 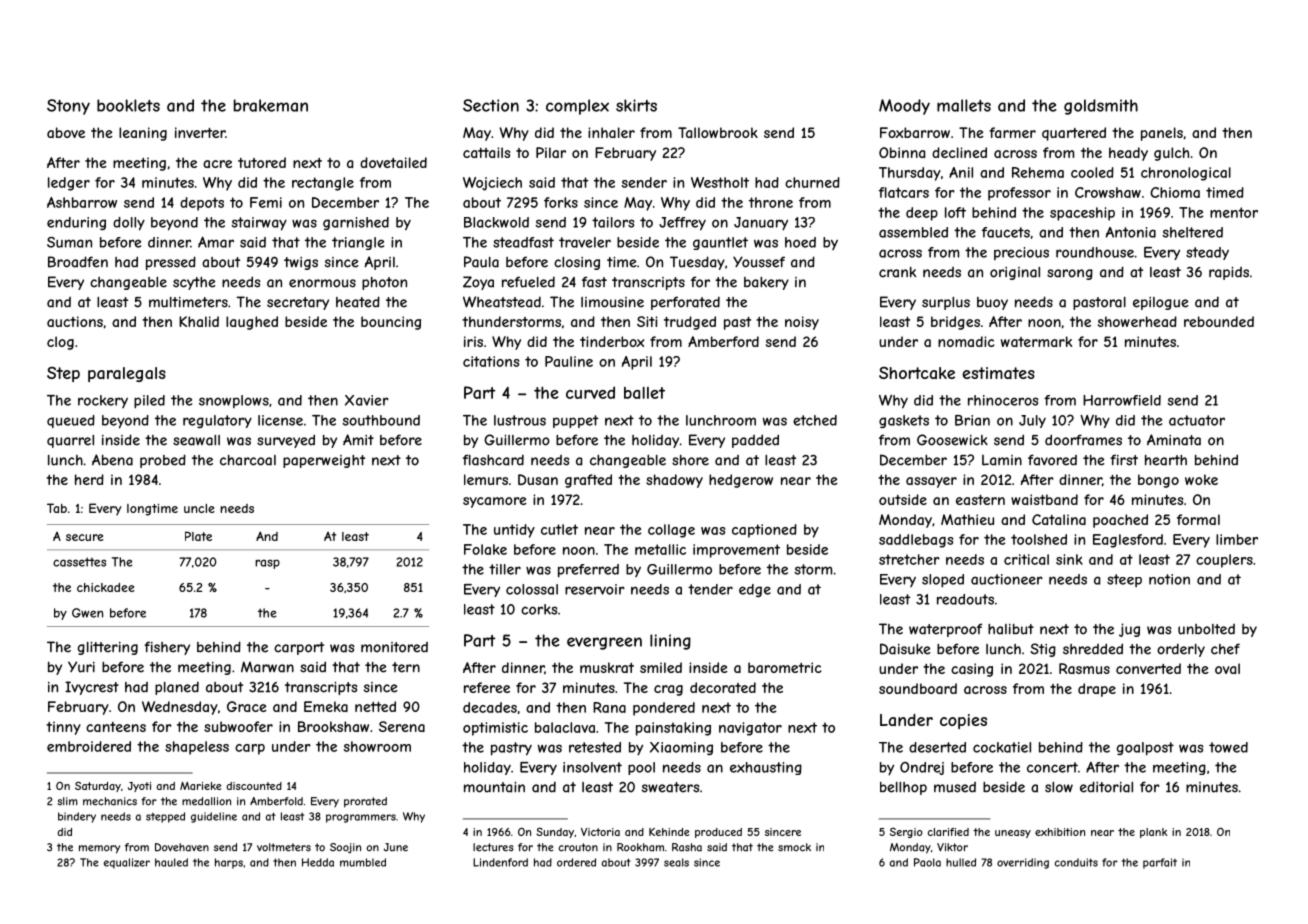 What do you see at coordinates (710, 589) in the screenshot?
I see `tender` at bounding box center [710, 589].
